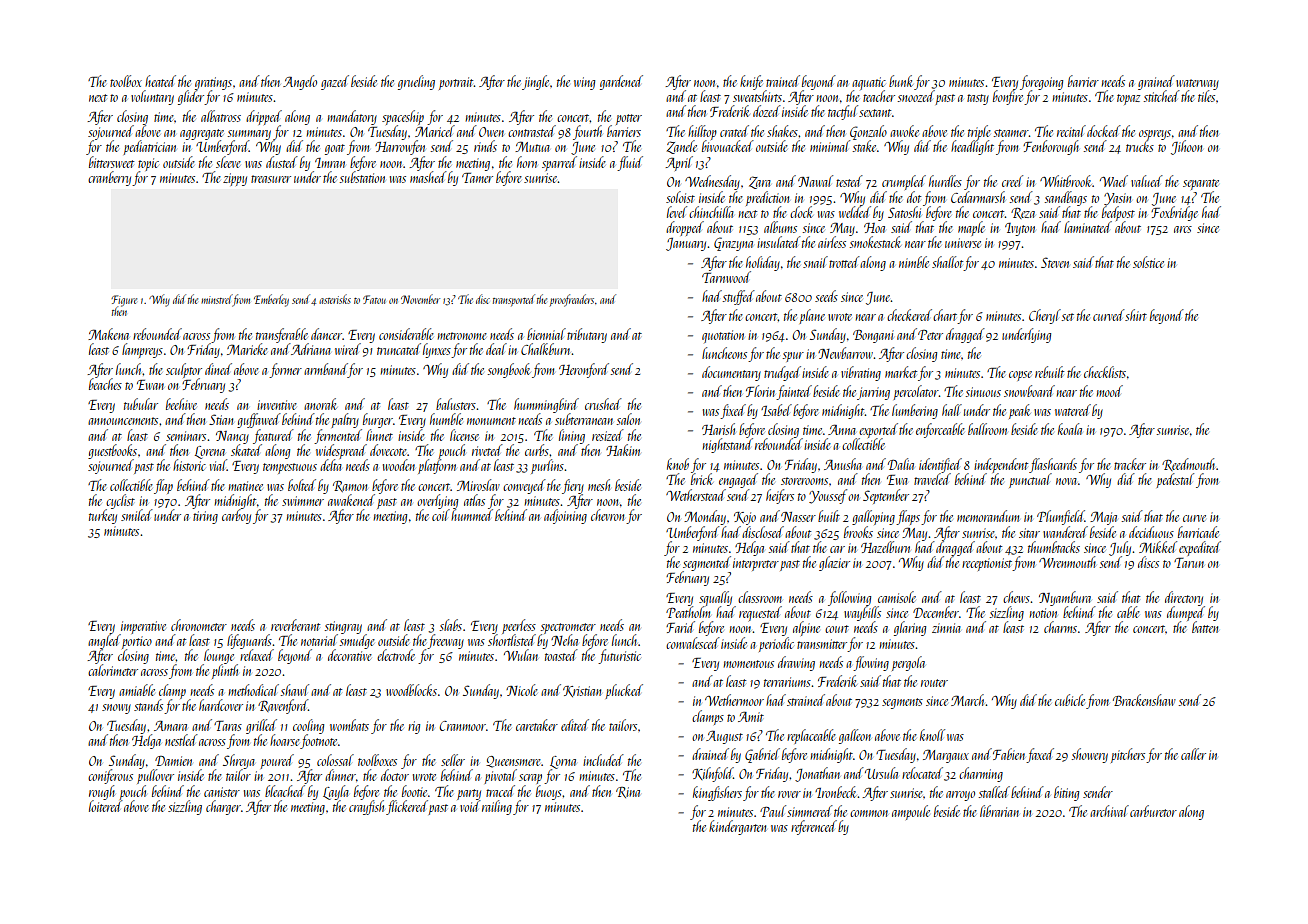  Describe the element at coordinates (815, 262) in the screenshot. I see `snail` at that location.
